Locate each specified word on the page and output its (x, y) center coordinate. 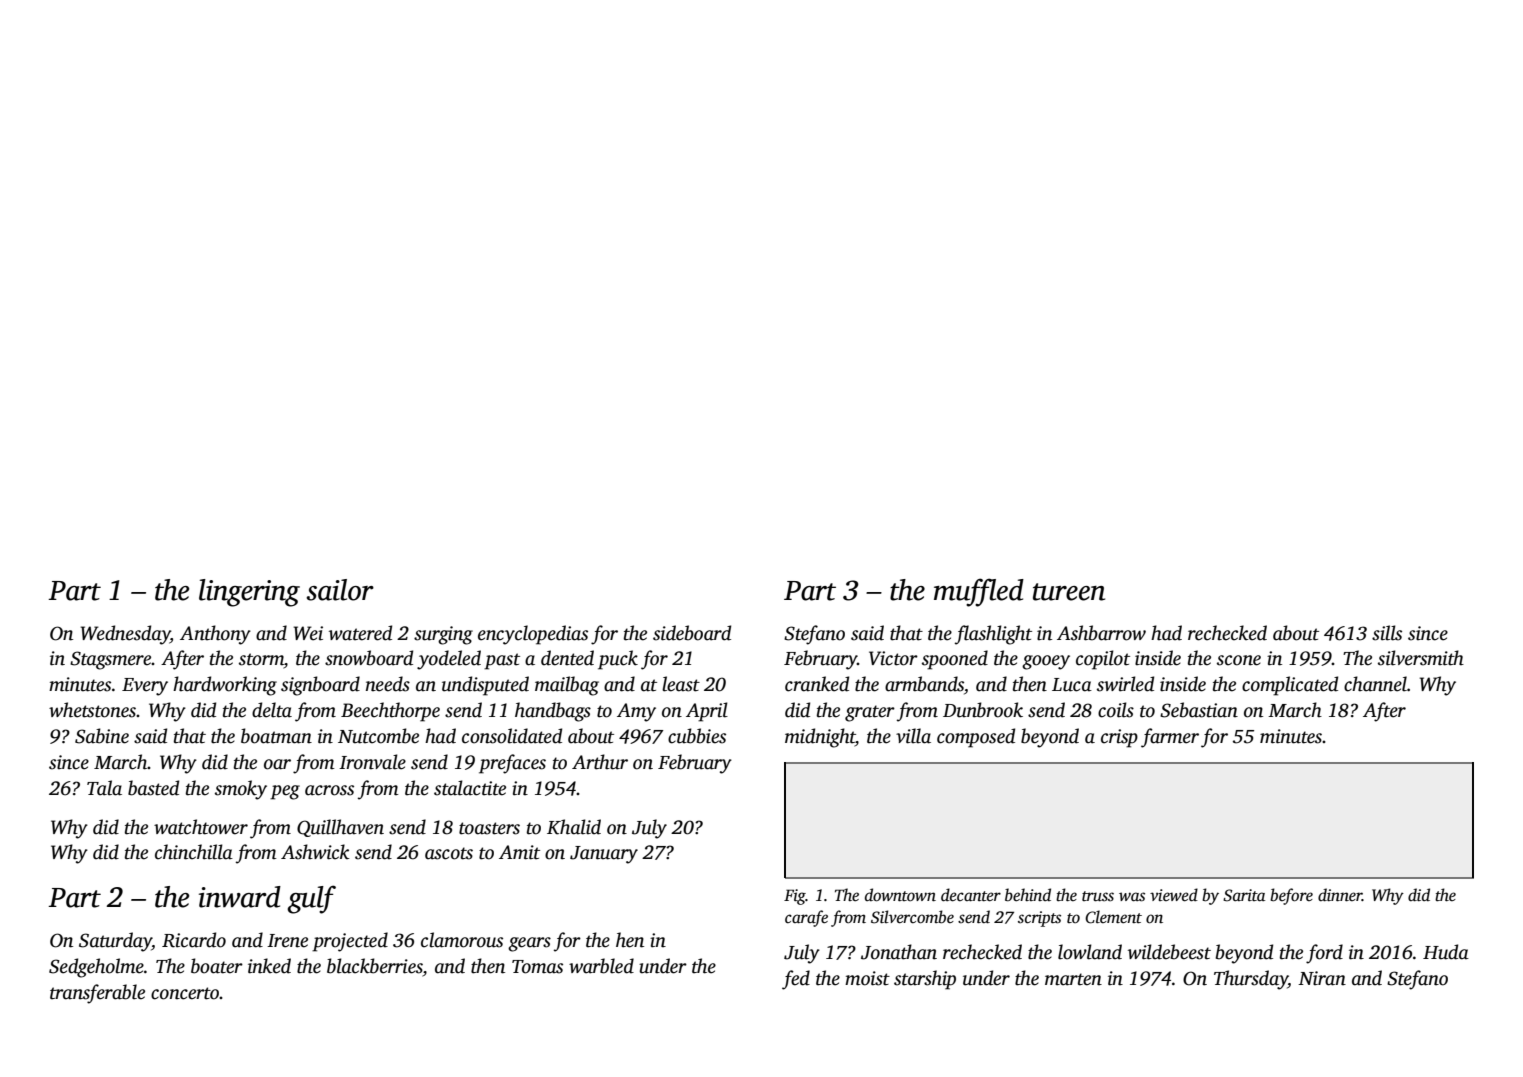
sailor (340, 590)
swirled (1125, 684)
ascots (449, 853)
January (604, 855)
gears (529, 944)
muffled (979, 592)
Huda (1446, 952)
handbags (553, 712)
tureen (1069, 592)
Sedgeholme (96, 968)
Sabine (102, 736)
